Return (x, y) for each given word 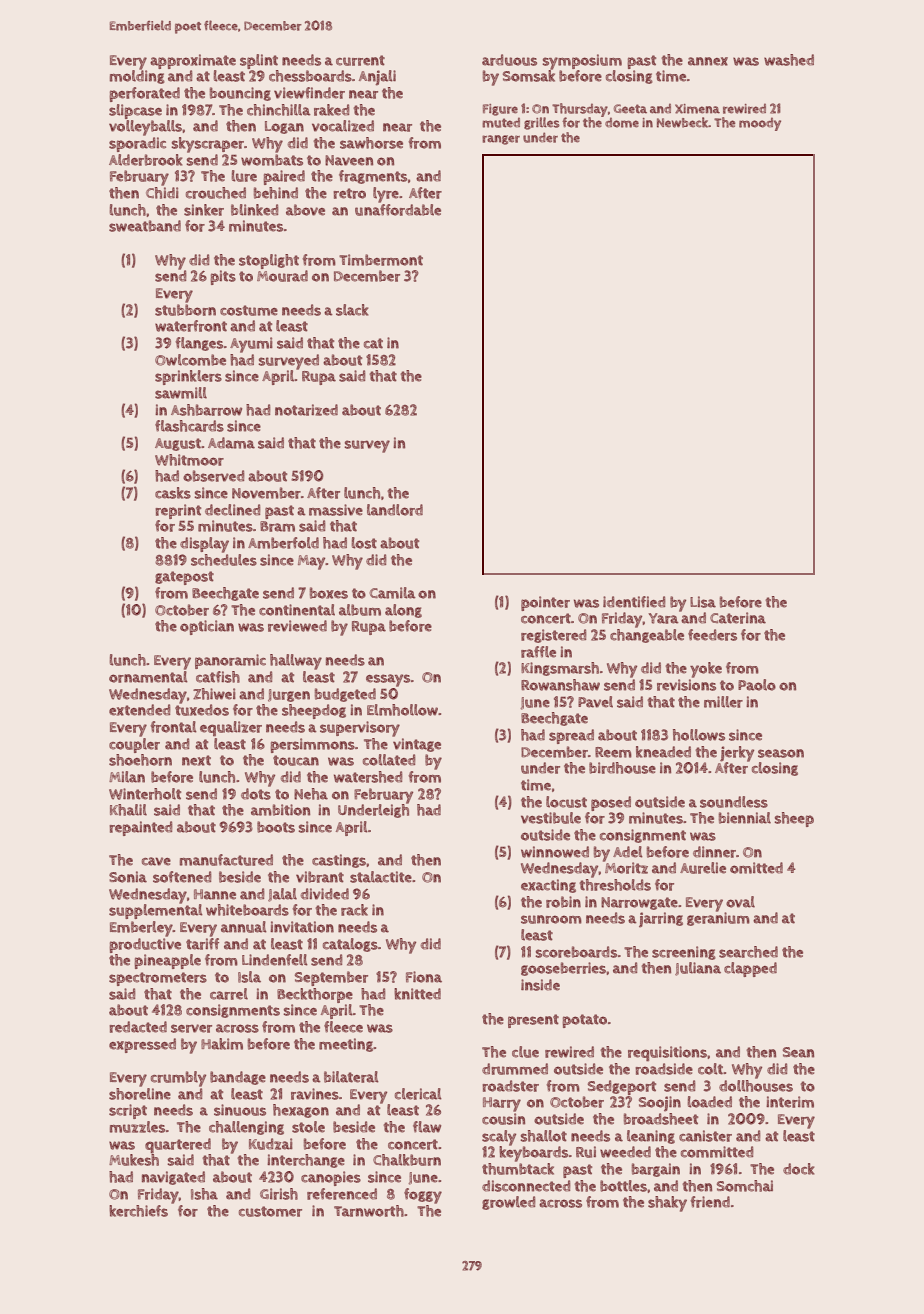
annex (708, 61)
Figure (500, 110)
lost (364, 543)
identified (634, 602)
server (191, 1028)
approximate (193, 61)
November (266, 493)
